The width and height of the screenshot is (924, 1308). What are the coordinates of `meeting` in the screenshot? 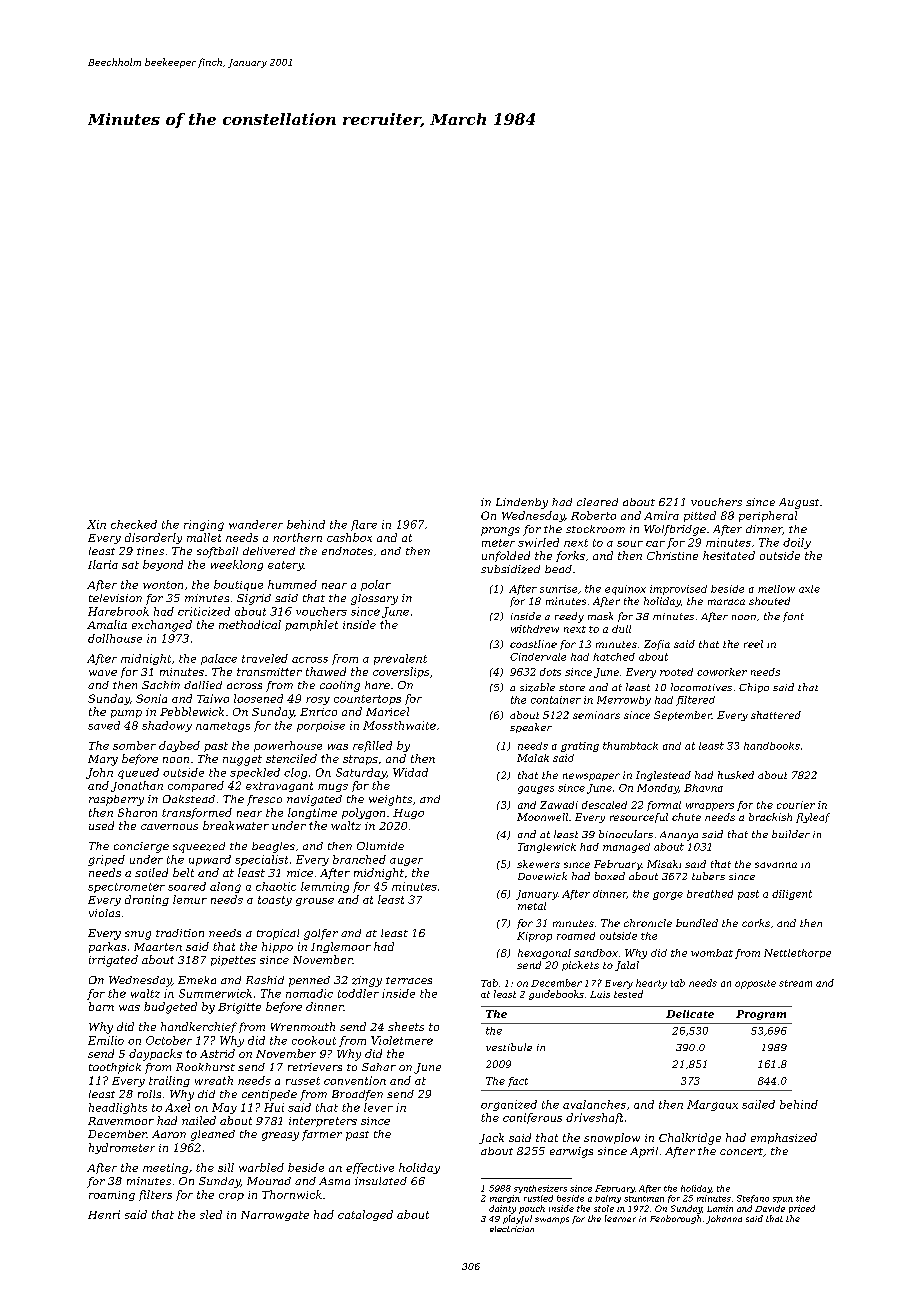 It's located at (165, 1168).
